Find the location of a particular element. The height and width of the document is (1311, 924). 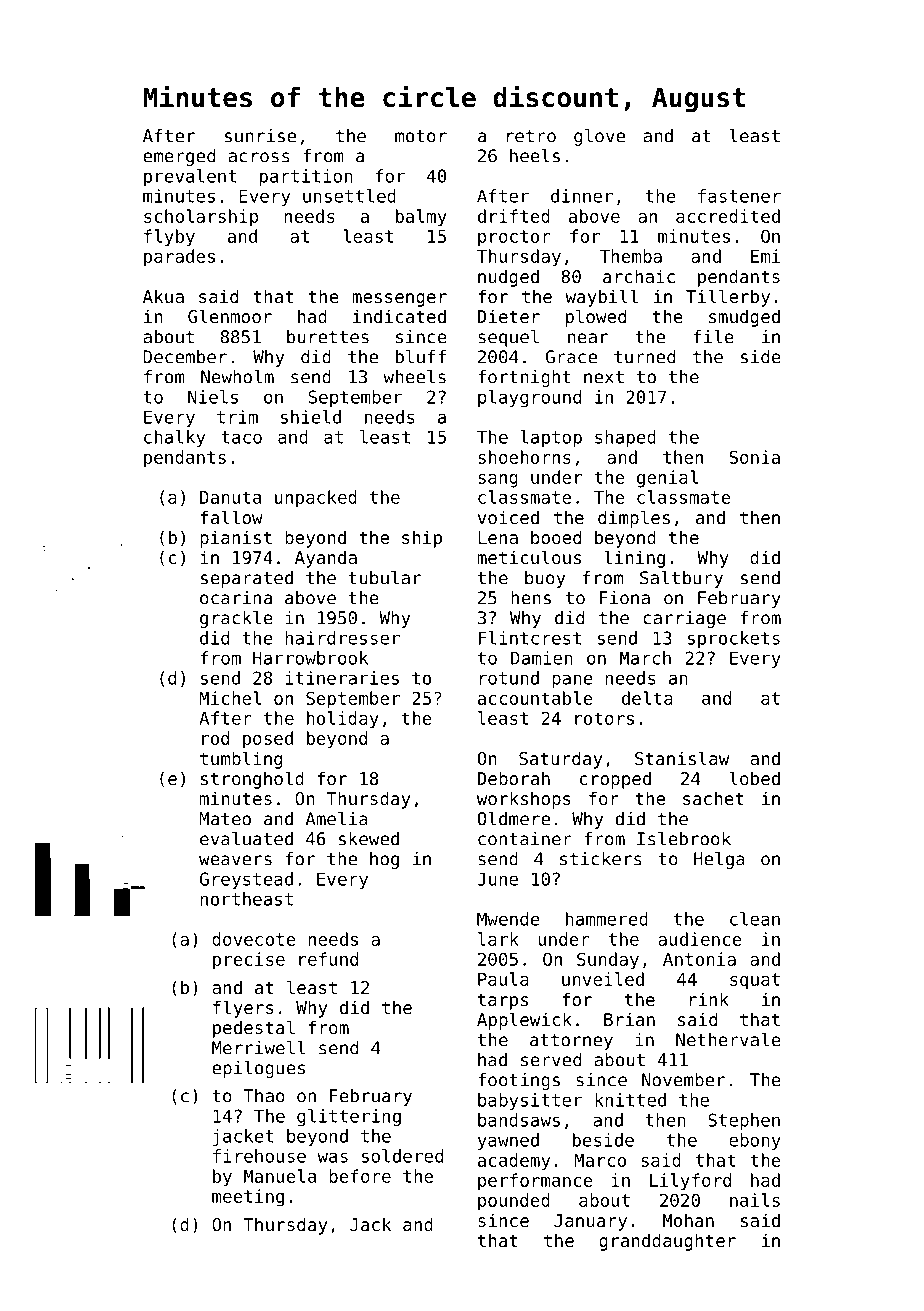

squat is located at coordinates (755, 981).
